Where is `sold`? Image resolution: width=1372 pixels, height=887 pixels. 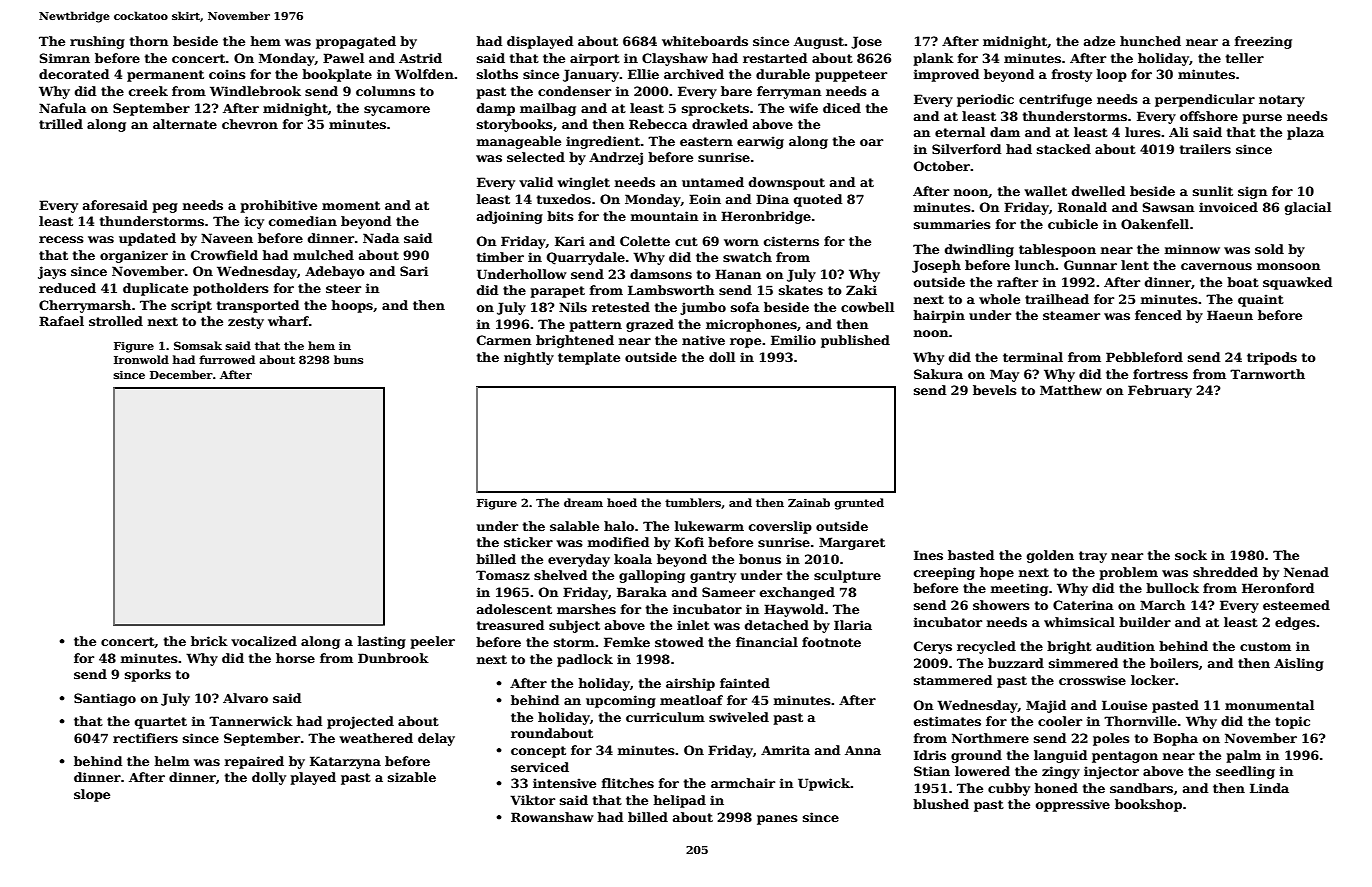 sold is located at coordinates (1269, 249).
